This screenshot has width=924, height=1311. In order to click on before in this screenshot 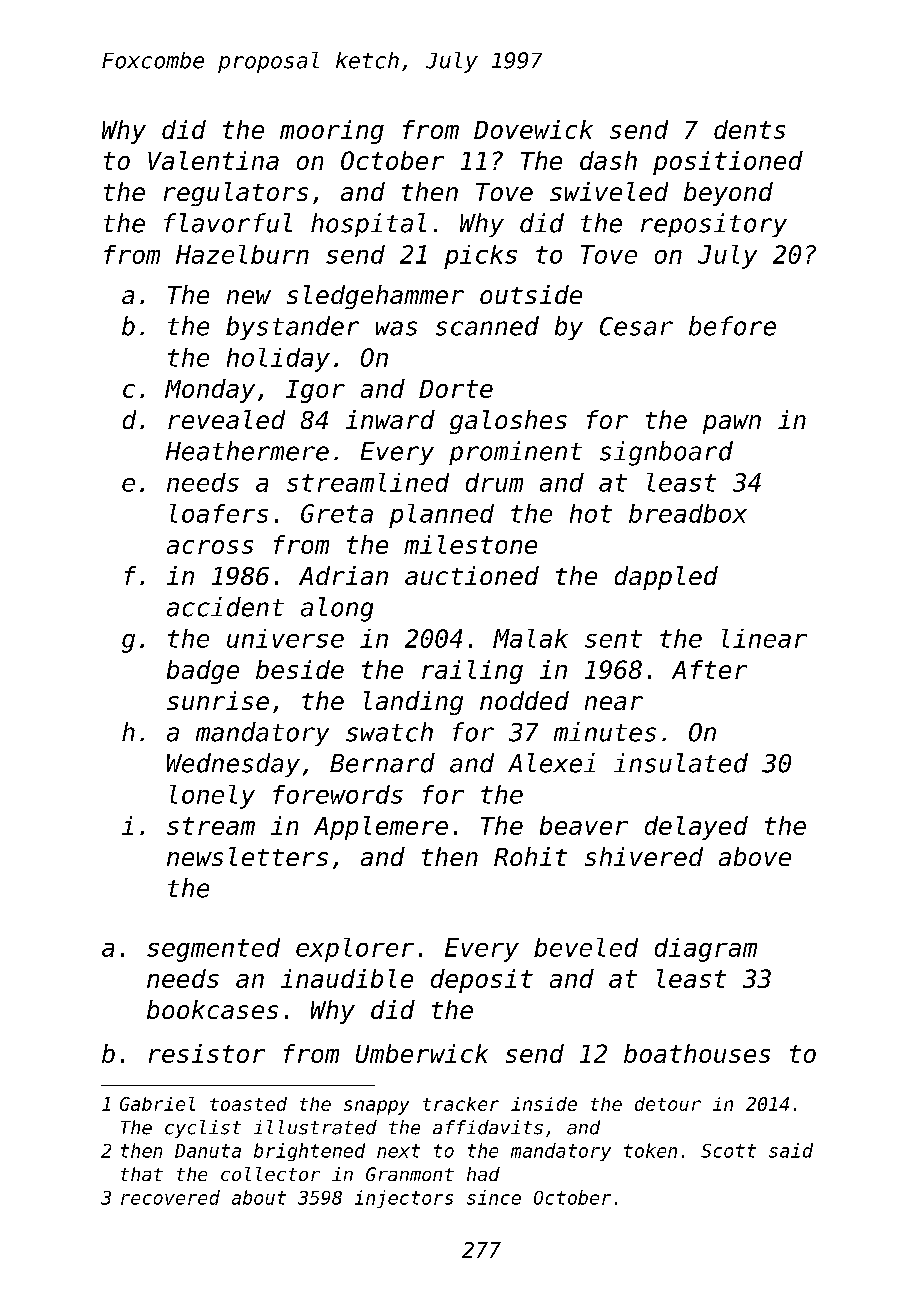, I will do `click(732, 326)`.
